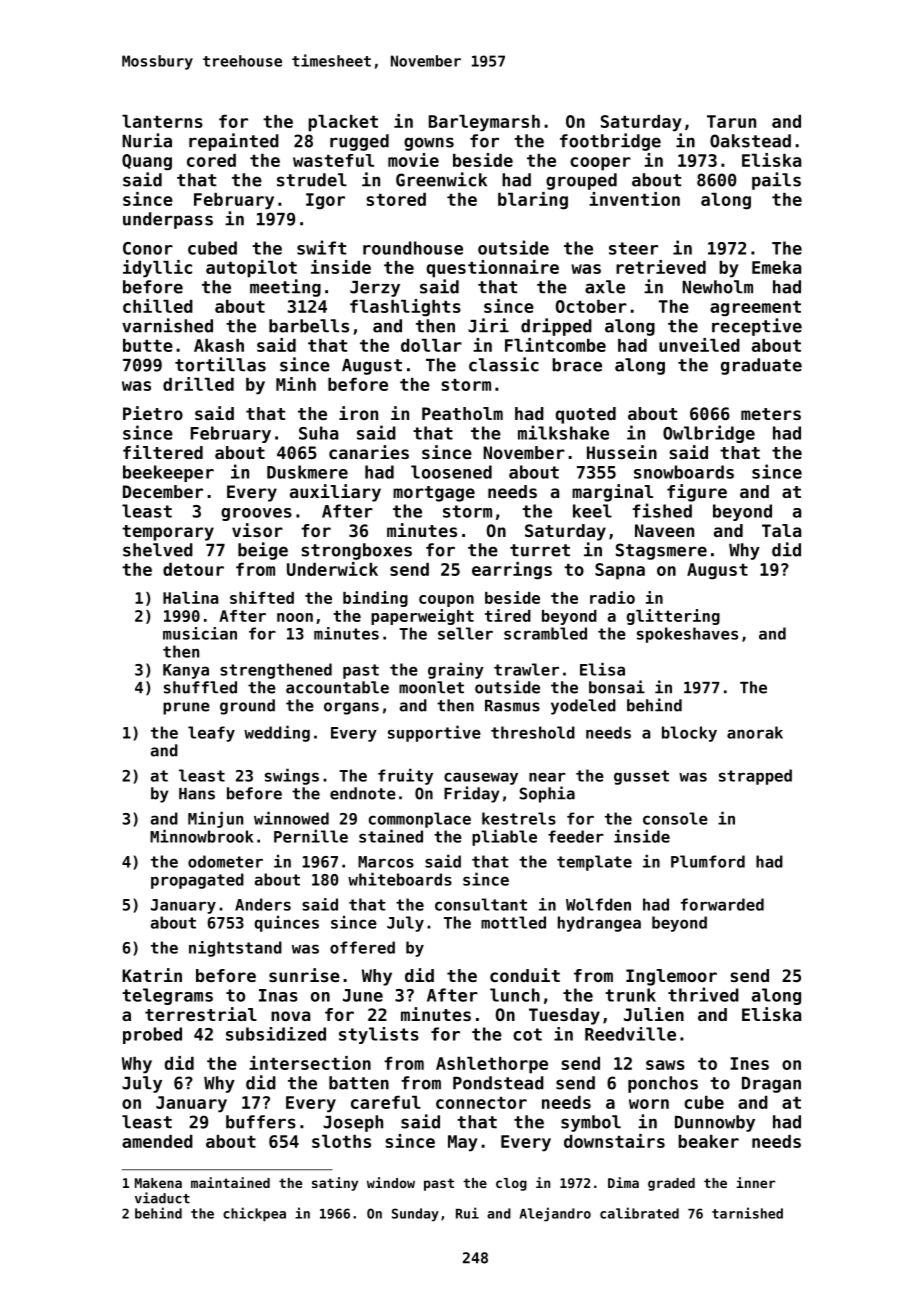 This screenshot has height=1308, width=924. What do you see at coordinates (386, 1102) in the screenshot?
I see `careful` at bounding box center [386, 1102].
